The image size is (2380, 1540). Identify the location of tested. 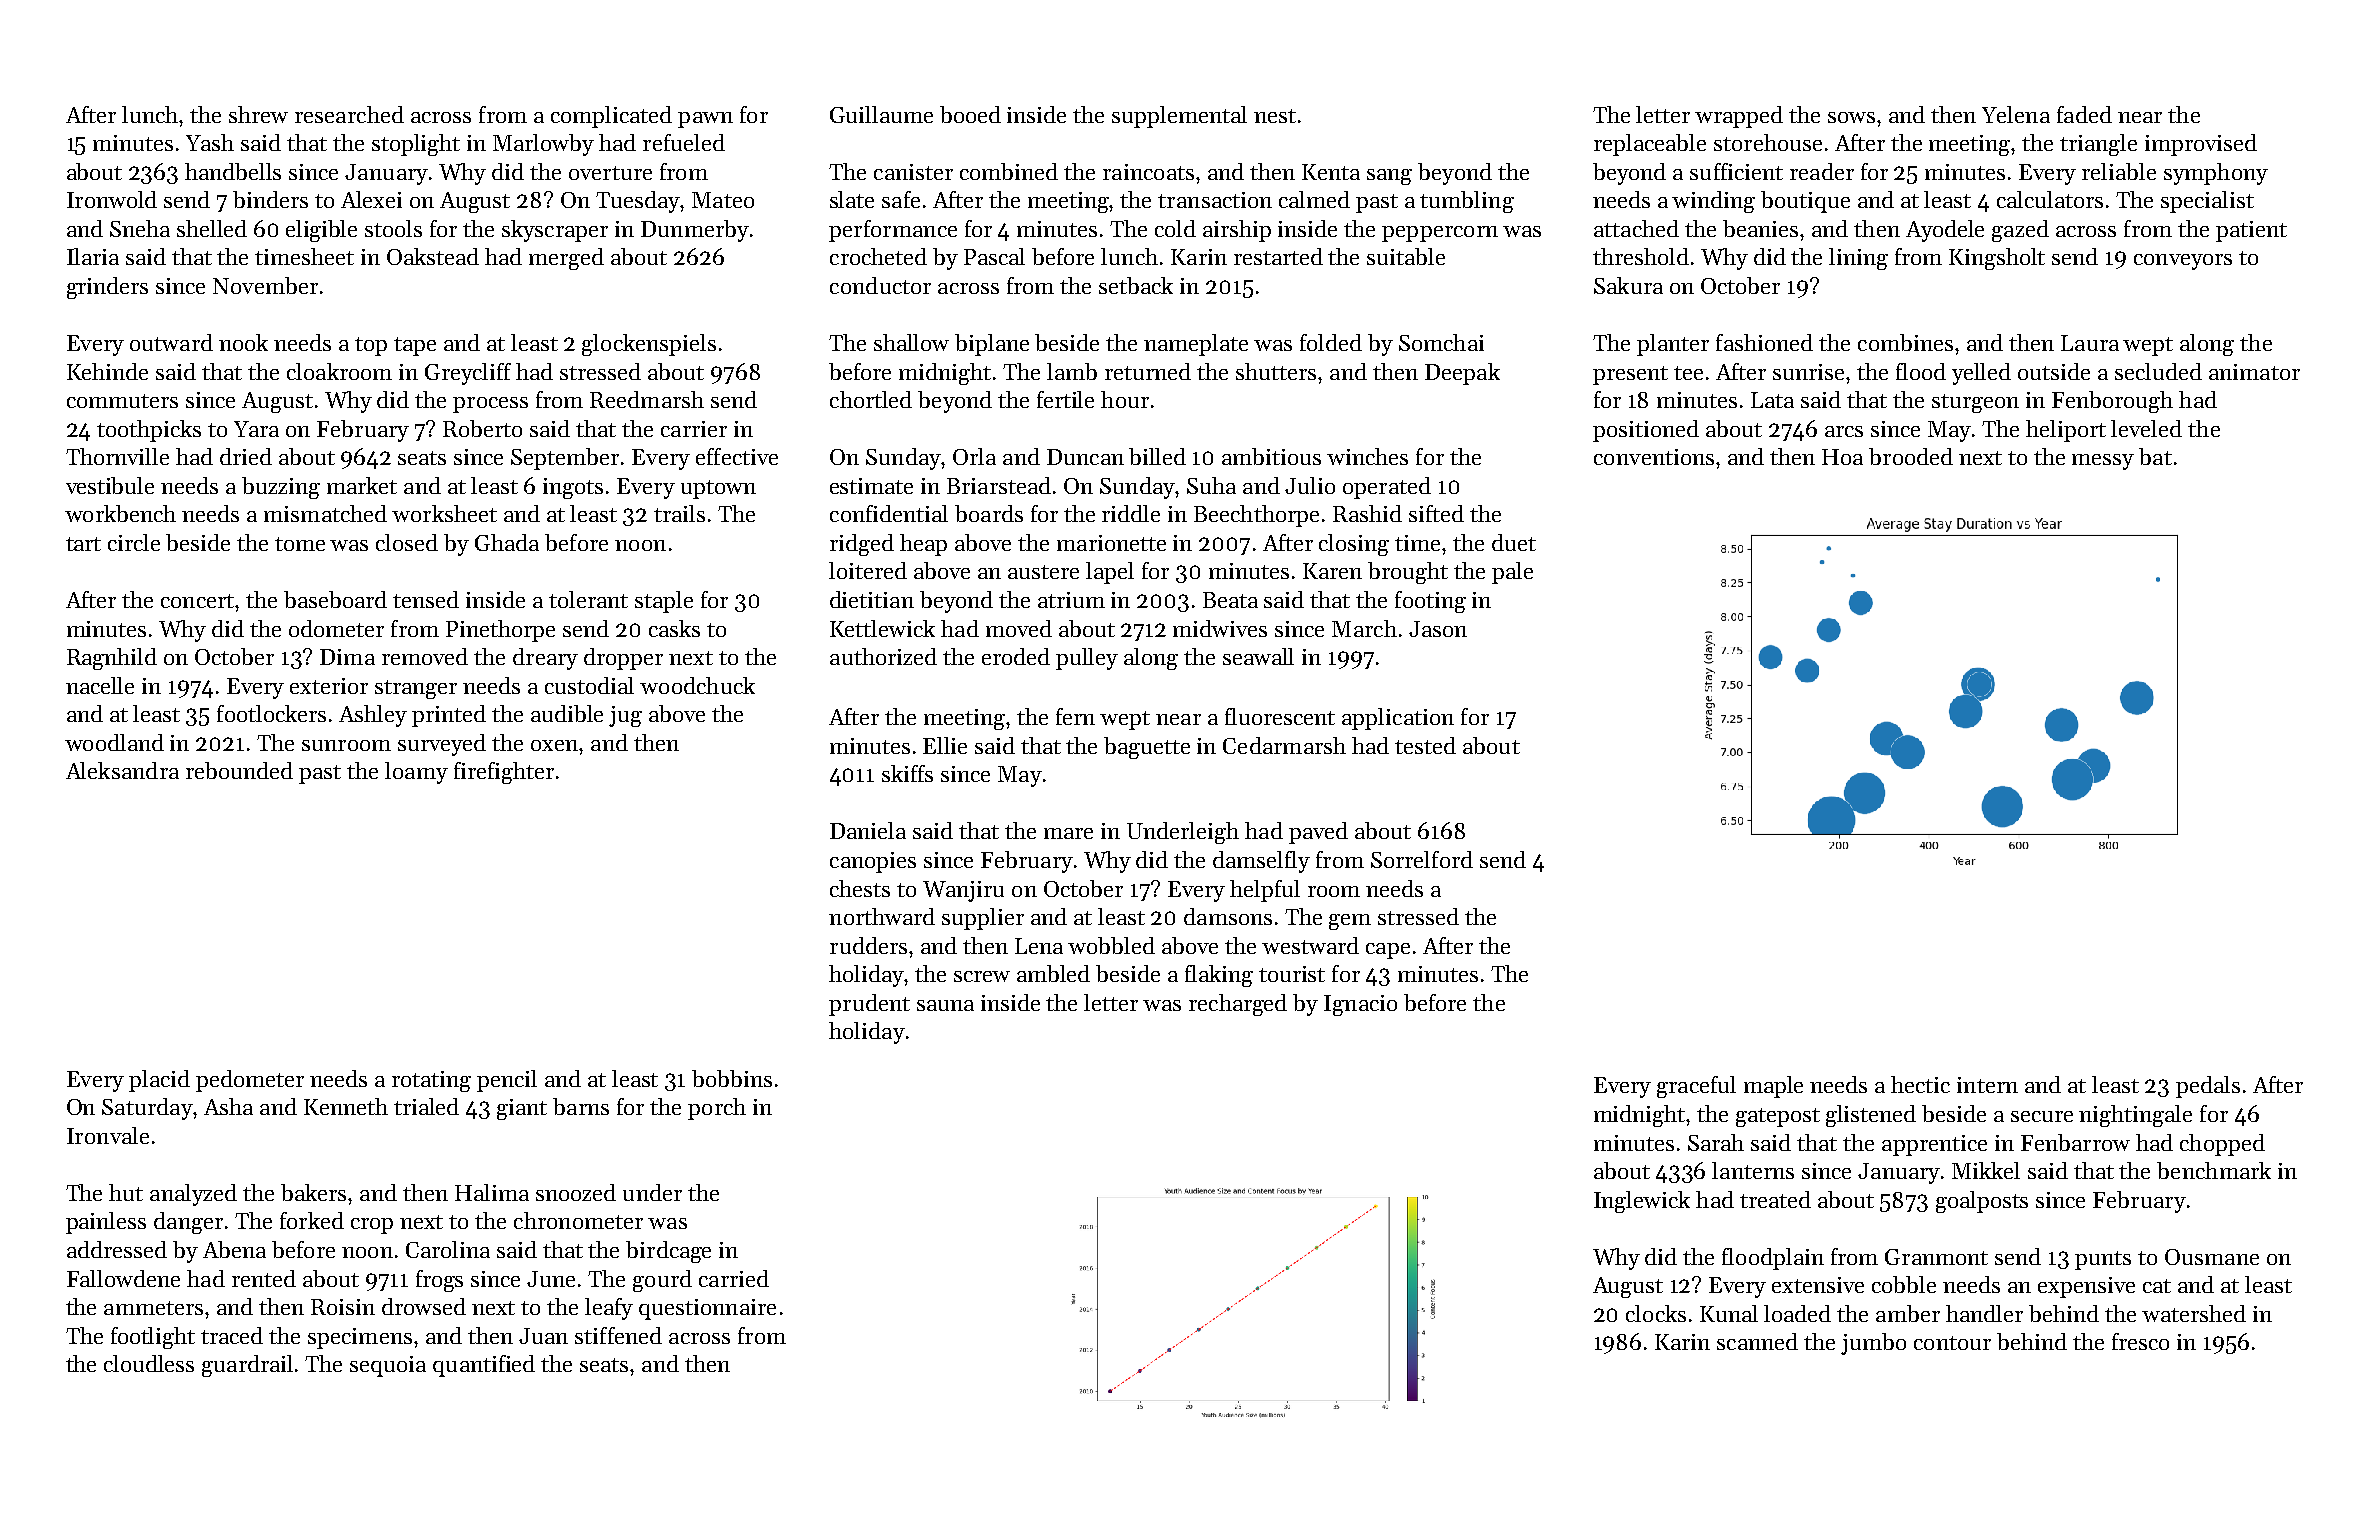
(1425, 745).
